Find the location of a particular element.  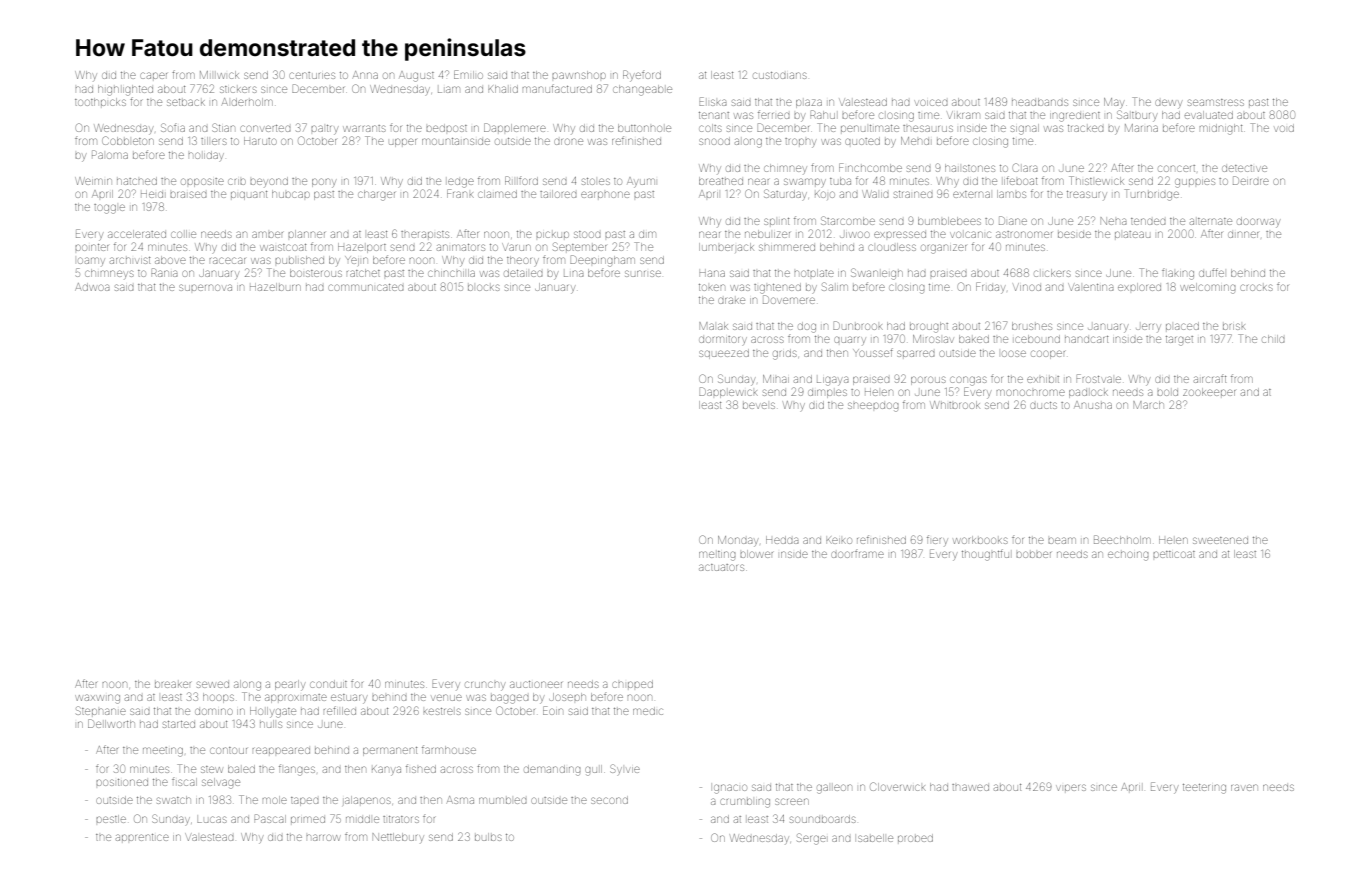

organizer is located at coordinates (944, 249).
